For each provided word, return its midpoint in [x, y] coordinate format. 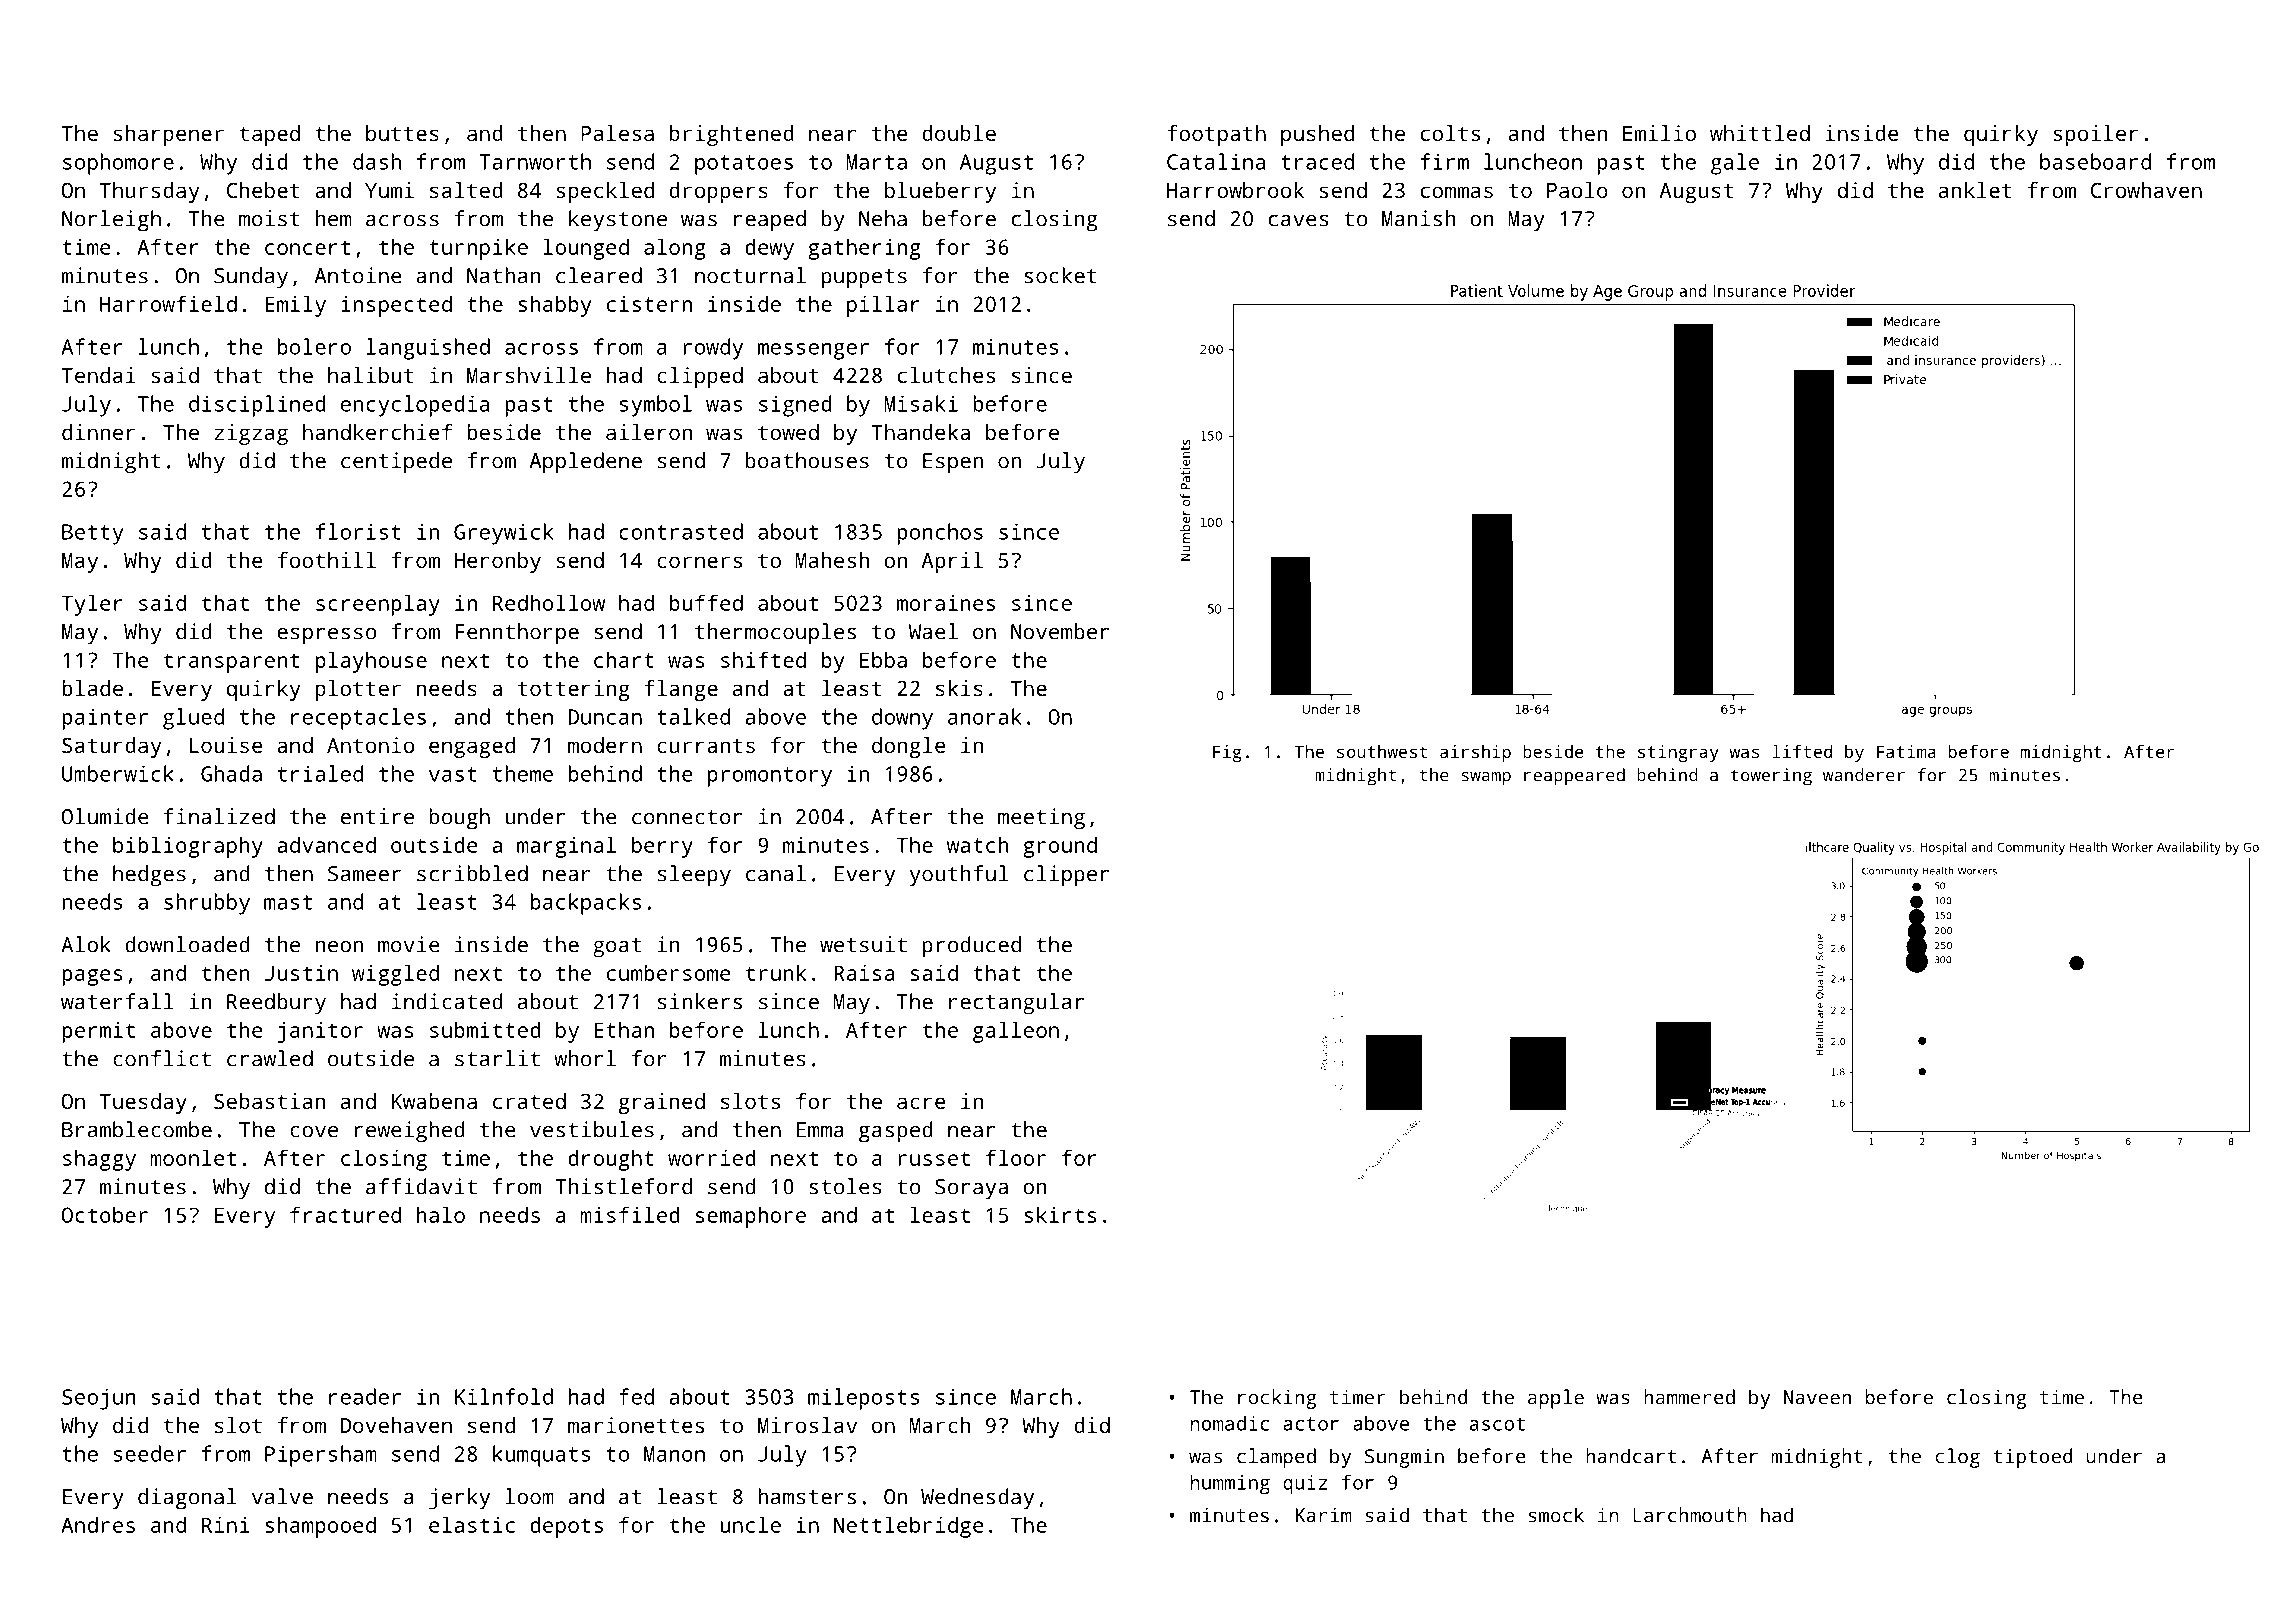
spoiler [2095, 135]
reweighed [409, 1132]
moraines [946, 603]
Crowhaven [2146, 190]
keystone [618, 221]
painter [105, 719]
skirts [1060, 1214]
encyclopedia [415, 406]
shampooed [320, 1527]
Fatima [1906, 751]
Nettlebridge [909, 1527]
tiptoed [2032, 1458]
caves [1299, 221]
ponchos [940, 534]
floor [1016, 1157]
